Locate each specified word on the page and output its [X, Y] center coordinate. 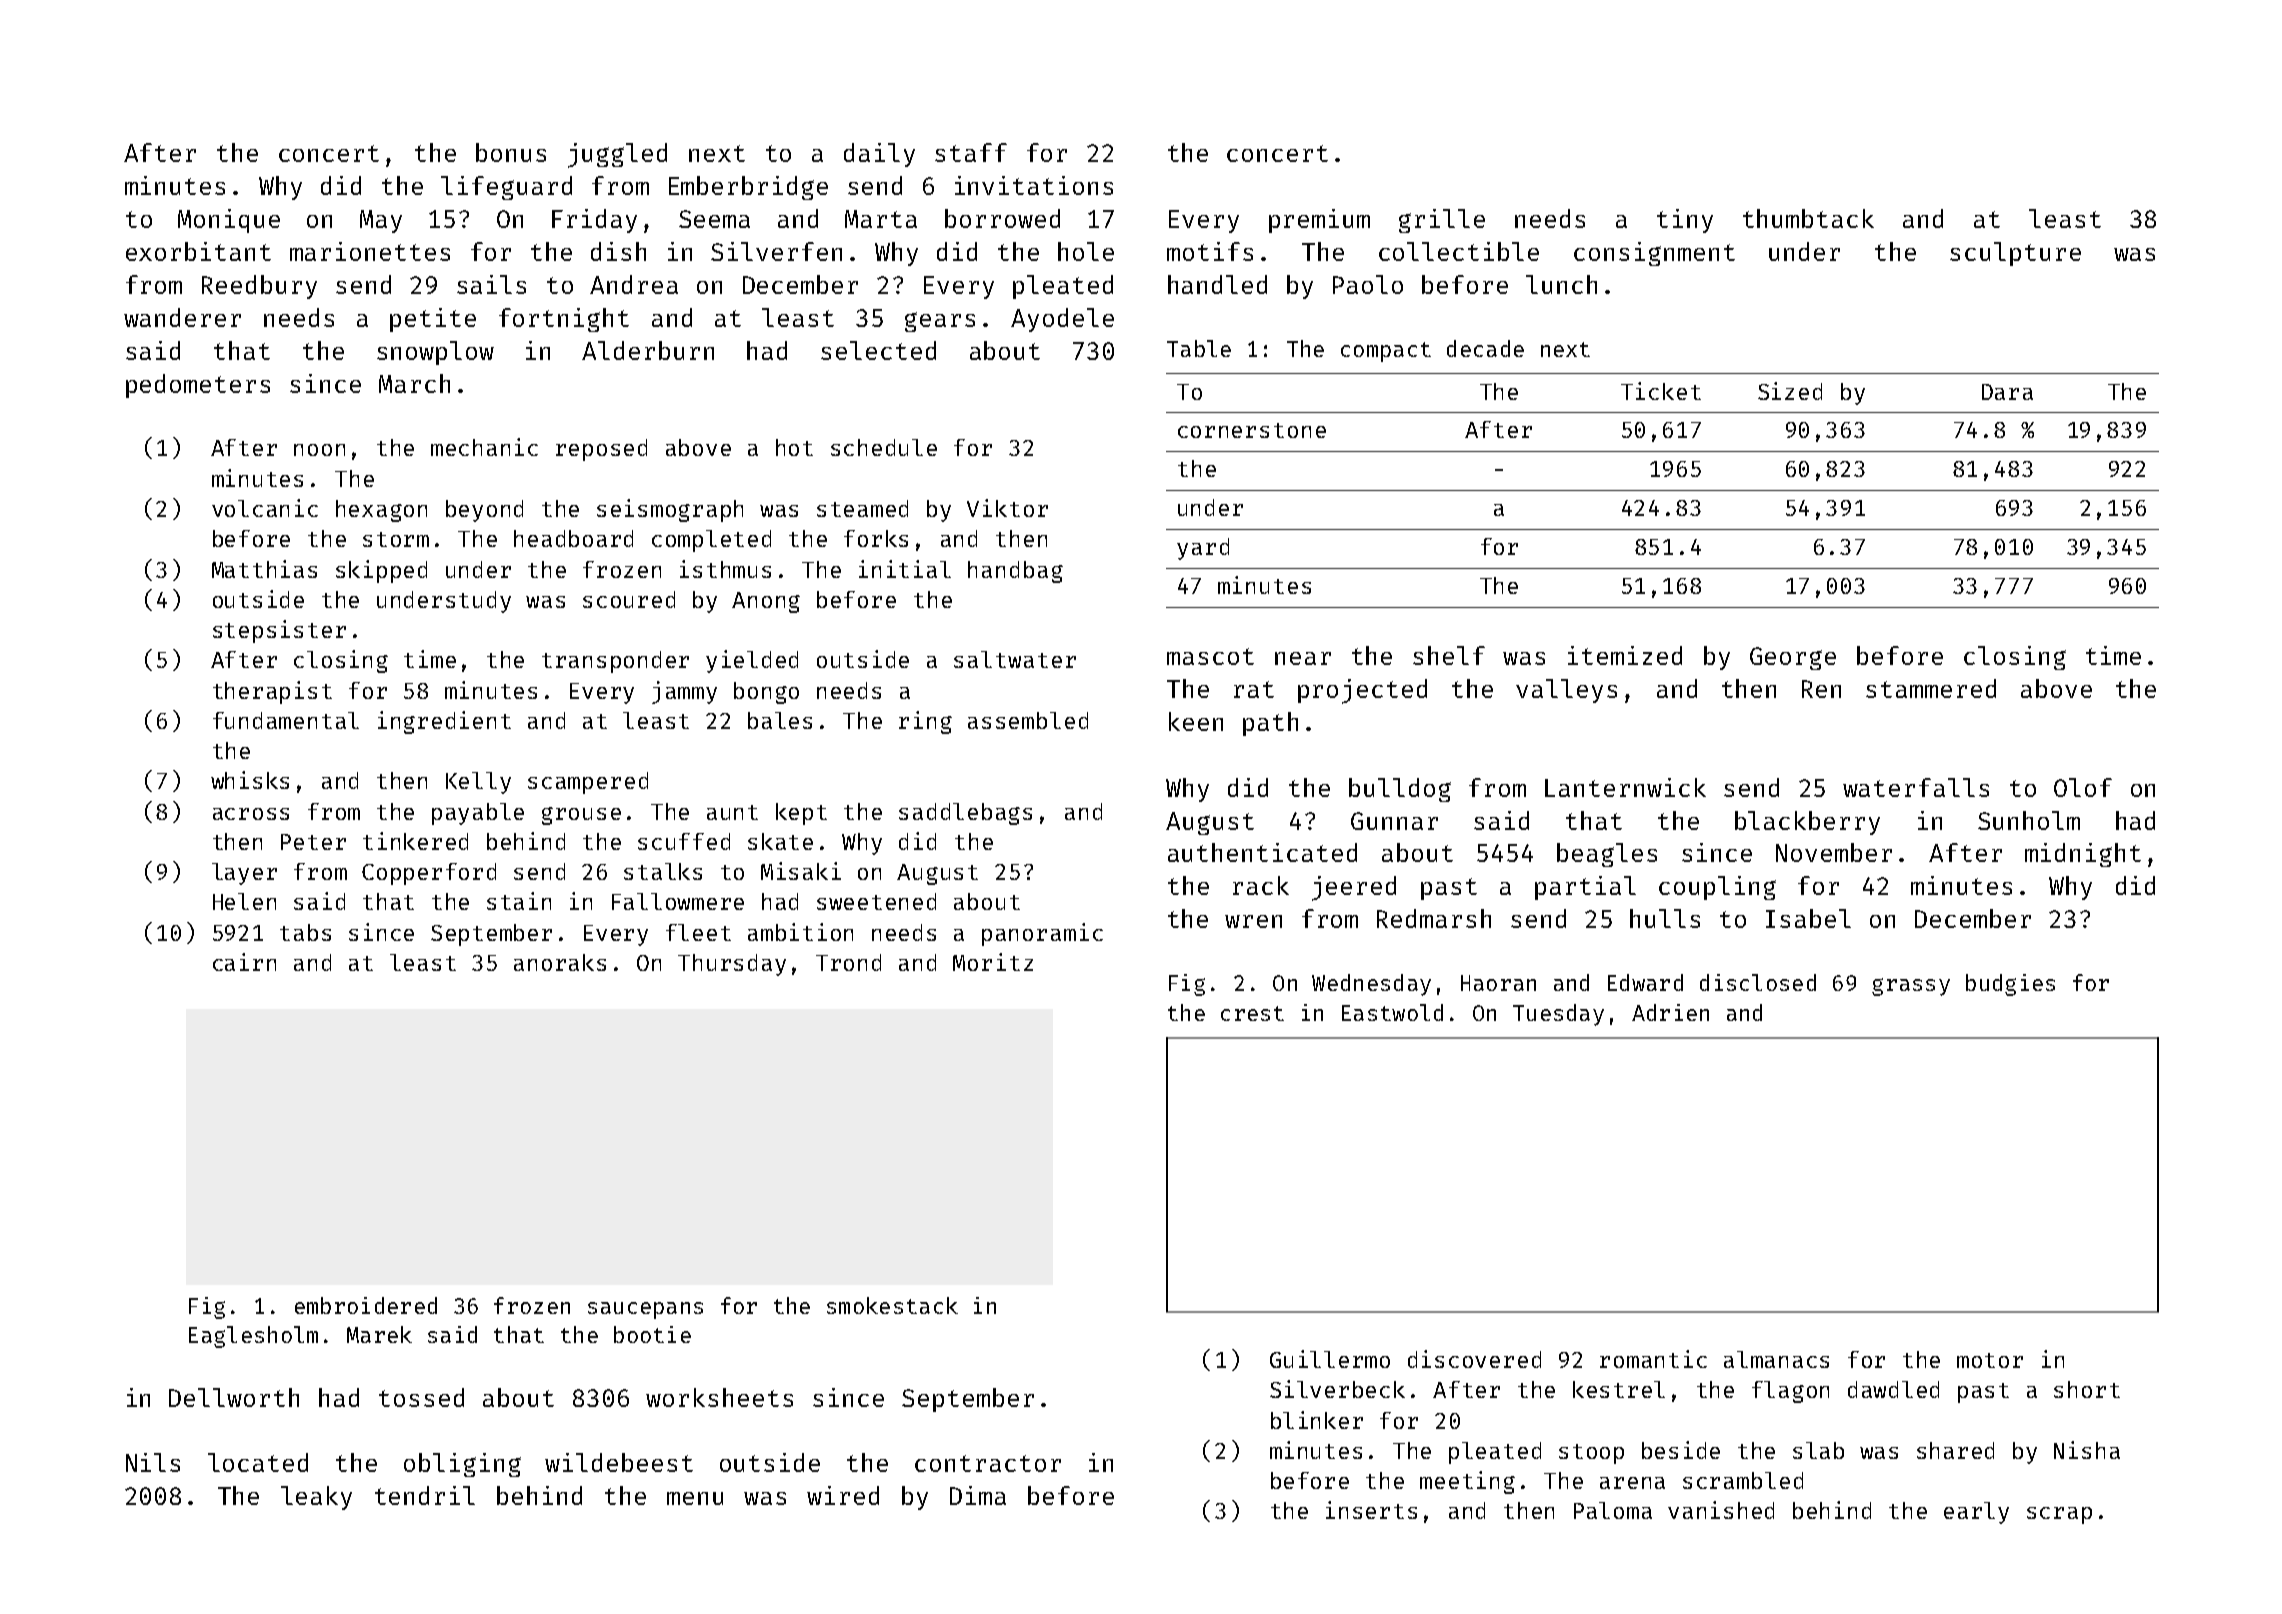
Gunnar [1394, 821]
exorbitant [198, 251]
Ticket [1661, 391]
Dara [2007, 392]
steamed [862, 508]
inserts [1371, 1510]
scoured [629, 599]
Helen [244, 901]
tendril [425, 1495]
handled [1217, 284]
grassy [1911, 987]
